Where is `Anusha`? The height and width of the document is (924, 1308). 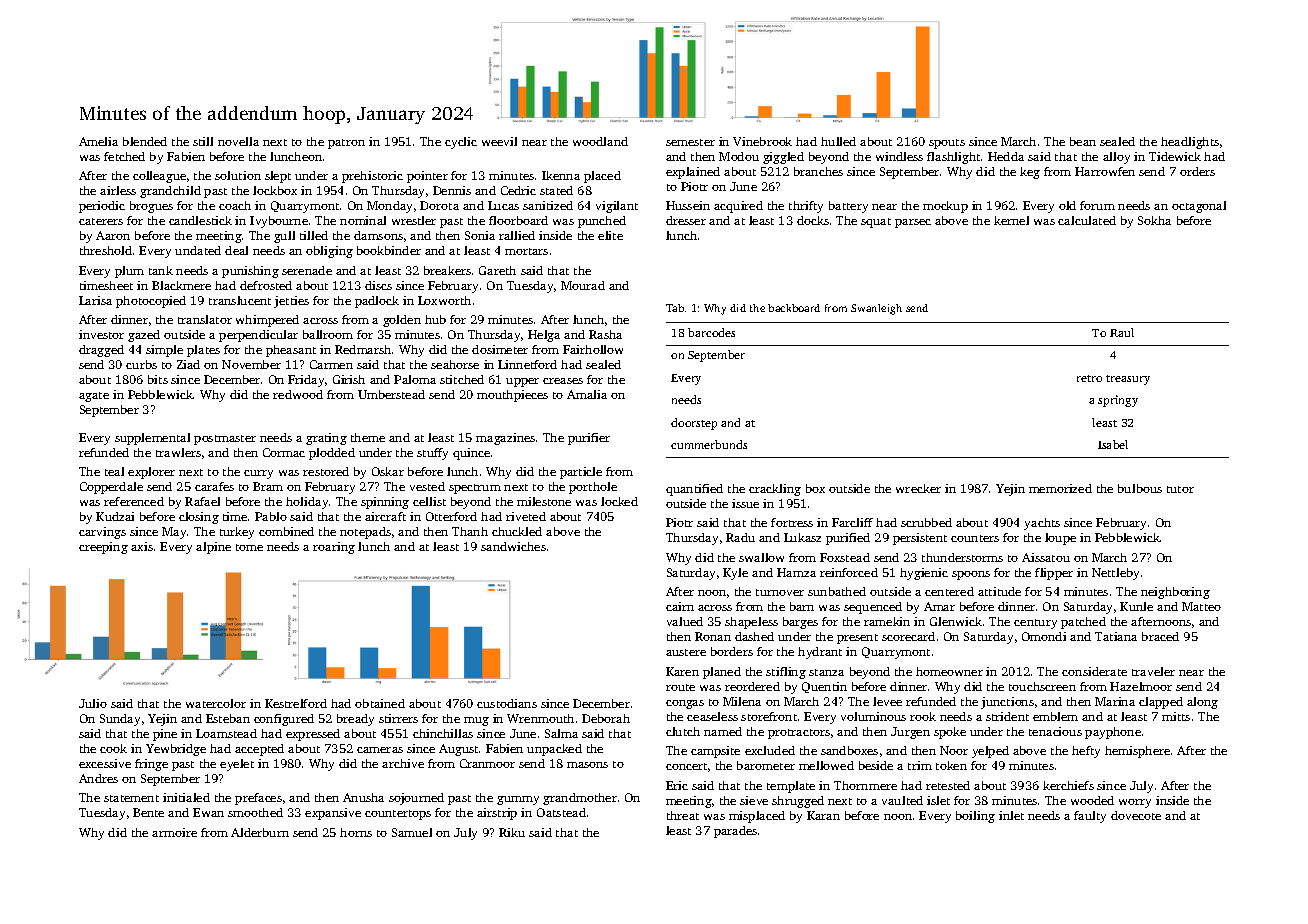 Anusha is located at coordinates (363, 797).
